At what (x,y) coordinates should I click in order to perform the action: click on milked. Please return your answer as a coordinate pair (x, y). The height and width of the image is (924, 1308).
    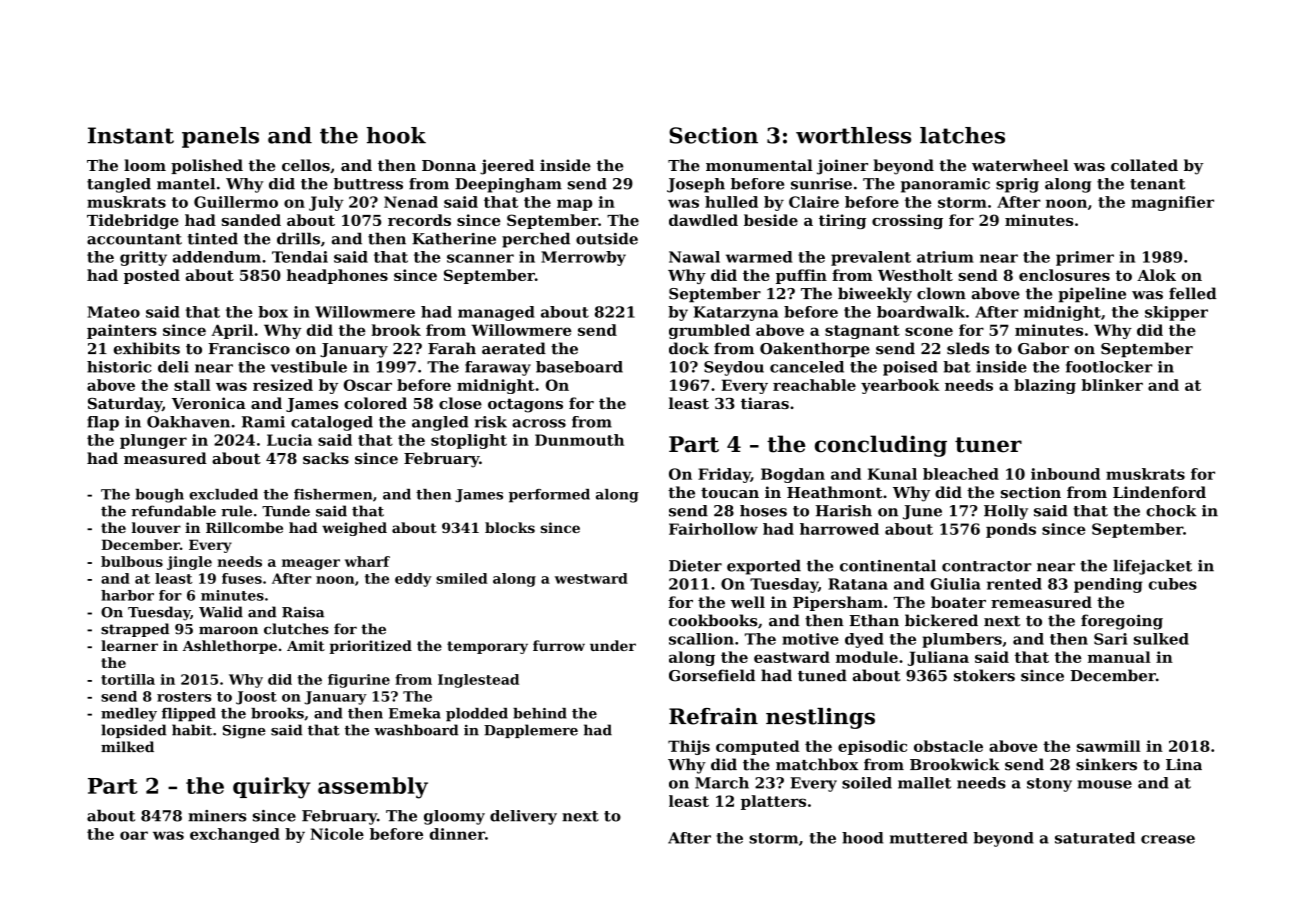
    Looking at the image, I should click on (127, 747).
